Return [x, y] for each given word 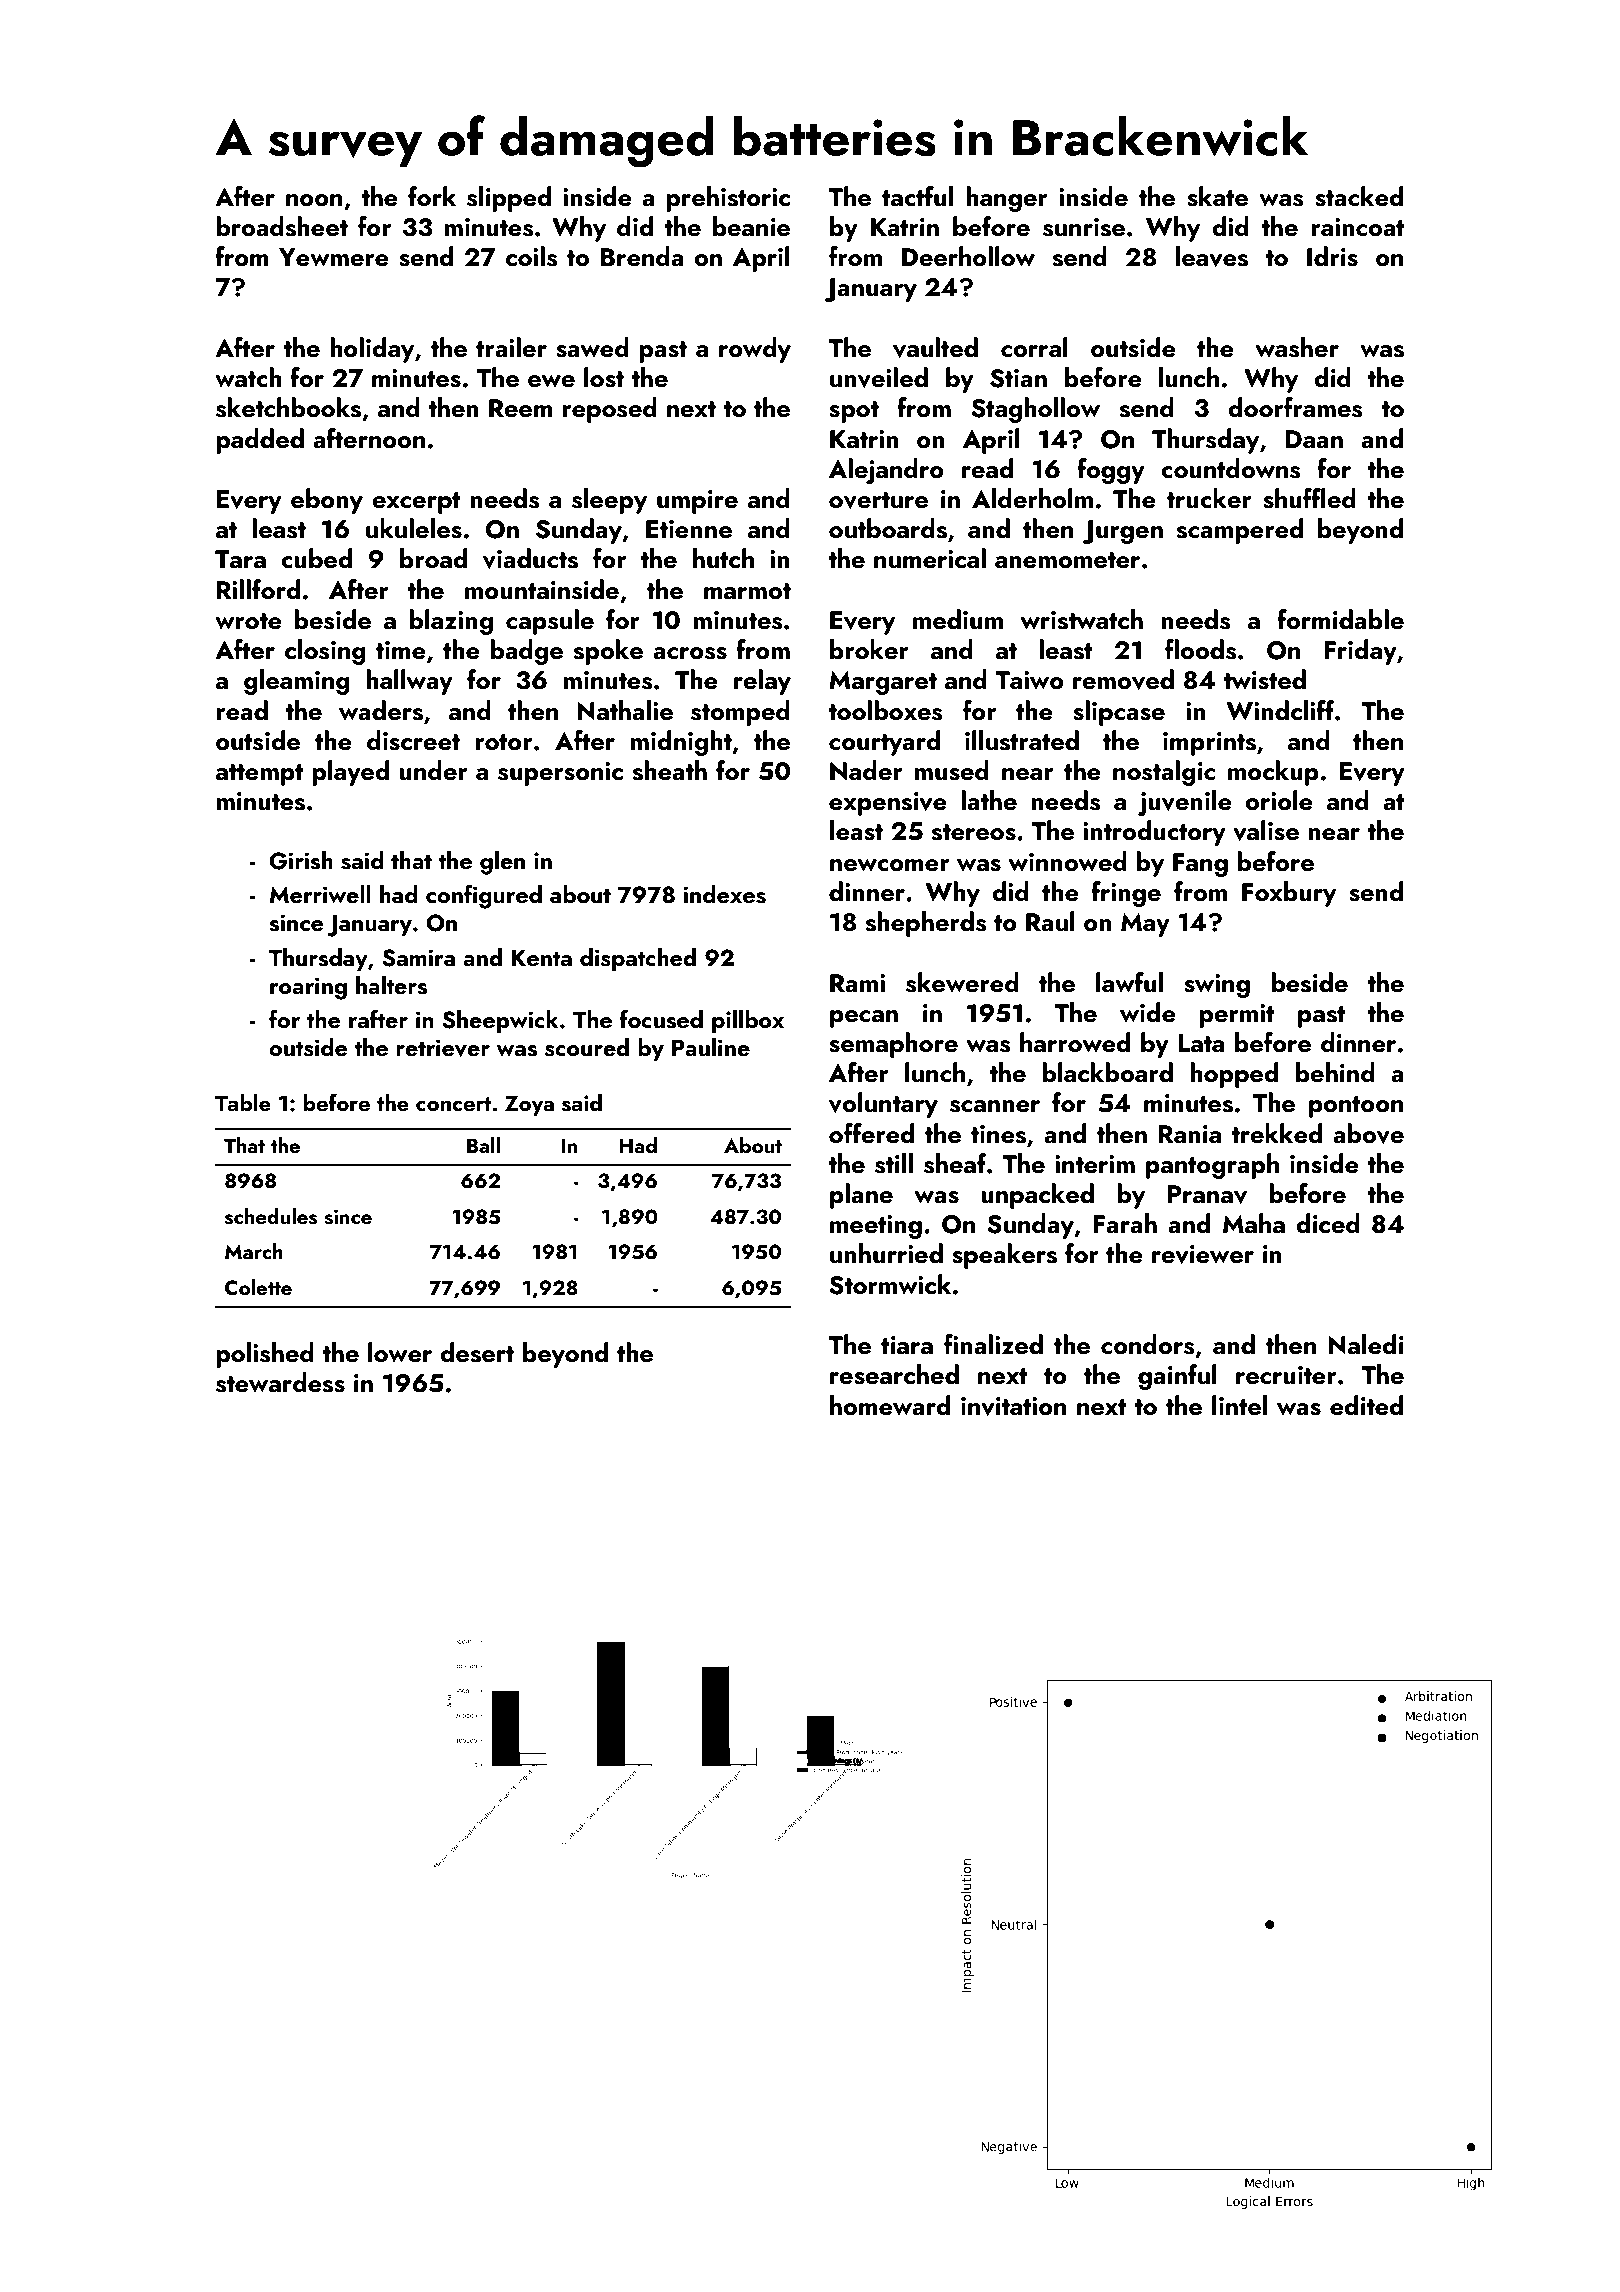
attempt [260, 775]
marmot [747, 591]
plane [861, 1196]
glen [502, 863]
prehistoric [728, 199]
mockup [1273, 773]
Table [243, 1102]
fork [432, 196]
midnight [681, 743]
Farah [1125, 1223]
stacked [1359, 196]
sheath [669, 770]
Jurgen [1122, 532]
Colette [258, 1287]
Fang [1200, 865]
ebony [327, 501]
